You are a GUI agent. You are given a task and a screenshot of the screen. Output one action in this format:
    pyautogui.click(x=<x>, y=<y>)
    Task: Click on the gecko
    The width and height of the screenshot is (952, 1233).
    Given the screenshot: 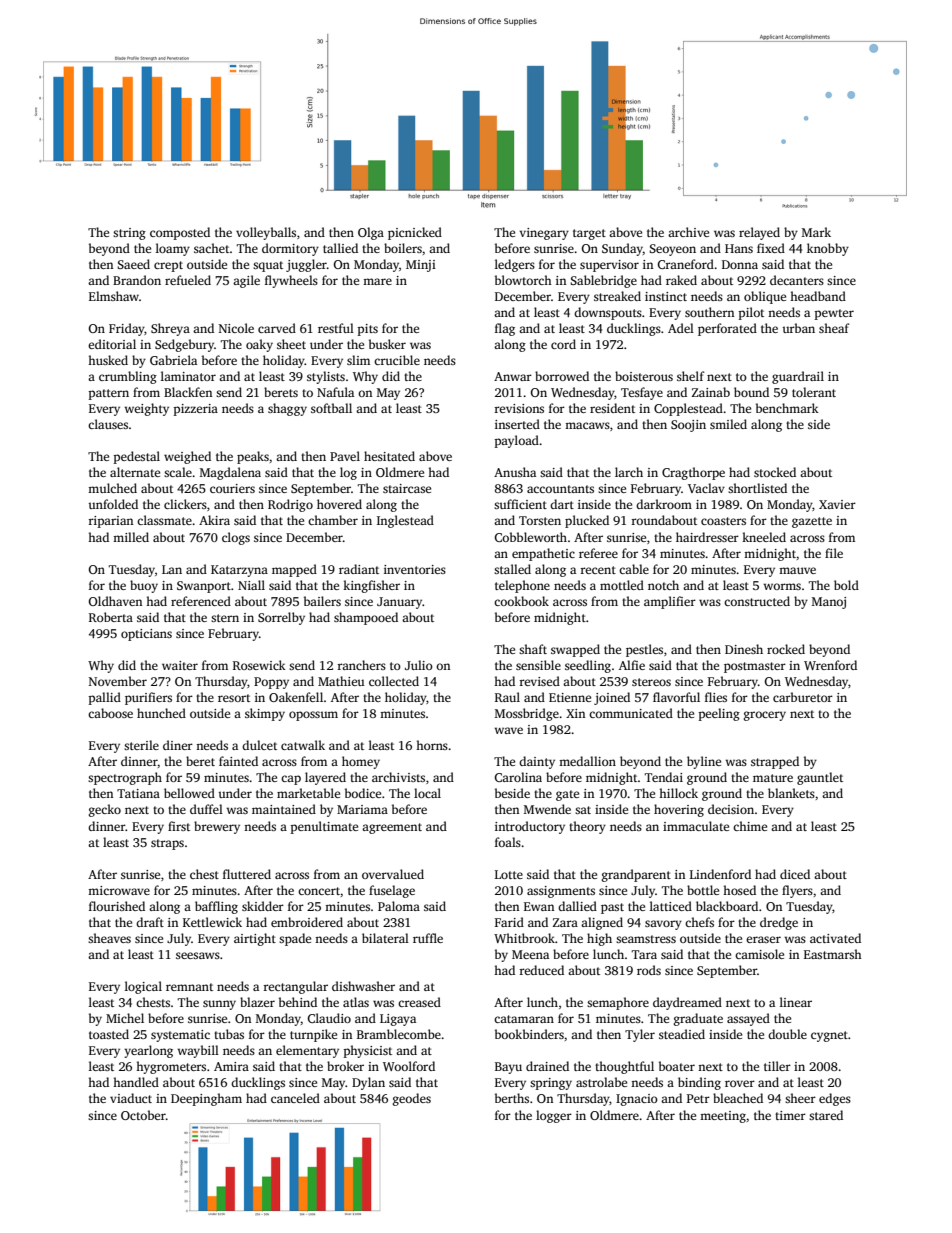 What is the action you would take?
    pyautogui.click(x=105, y=810)
